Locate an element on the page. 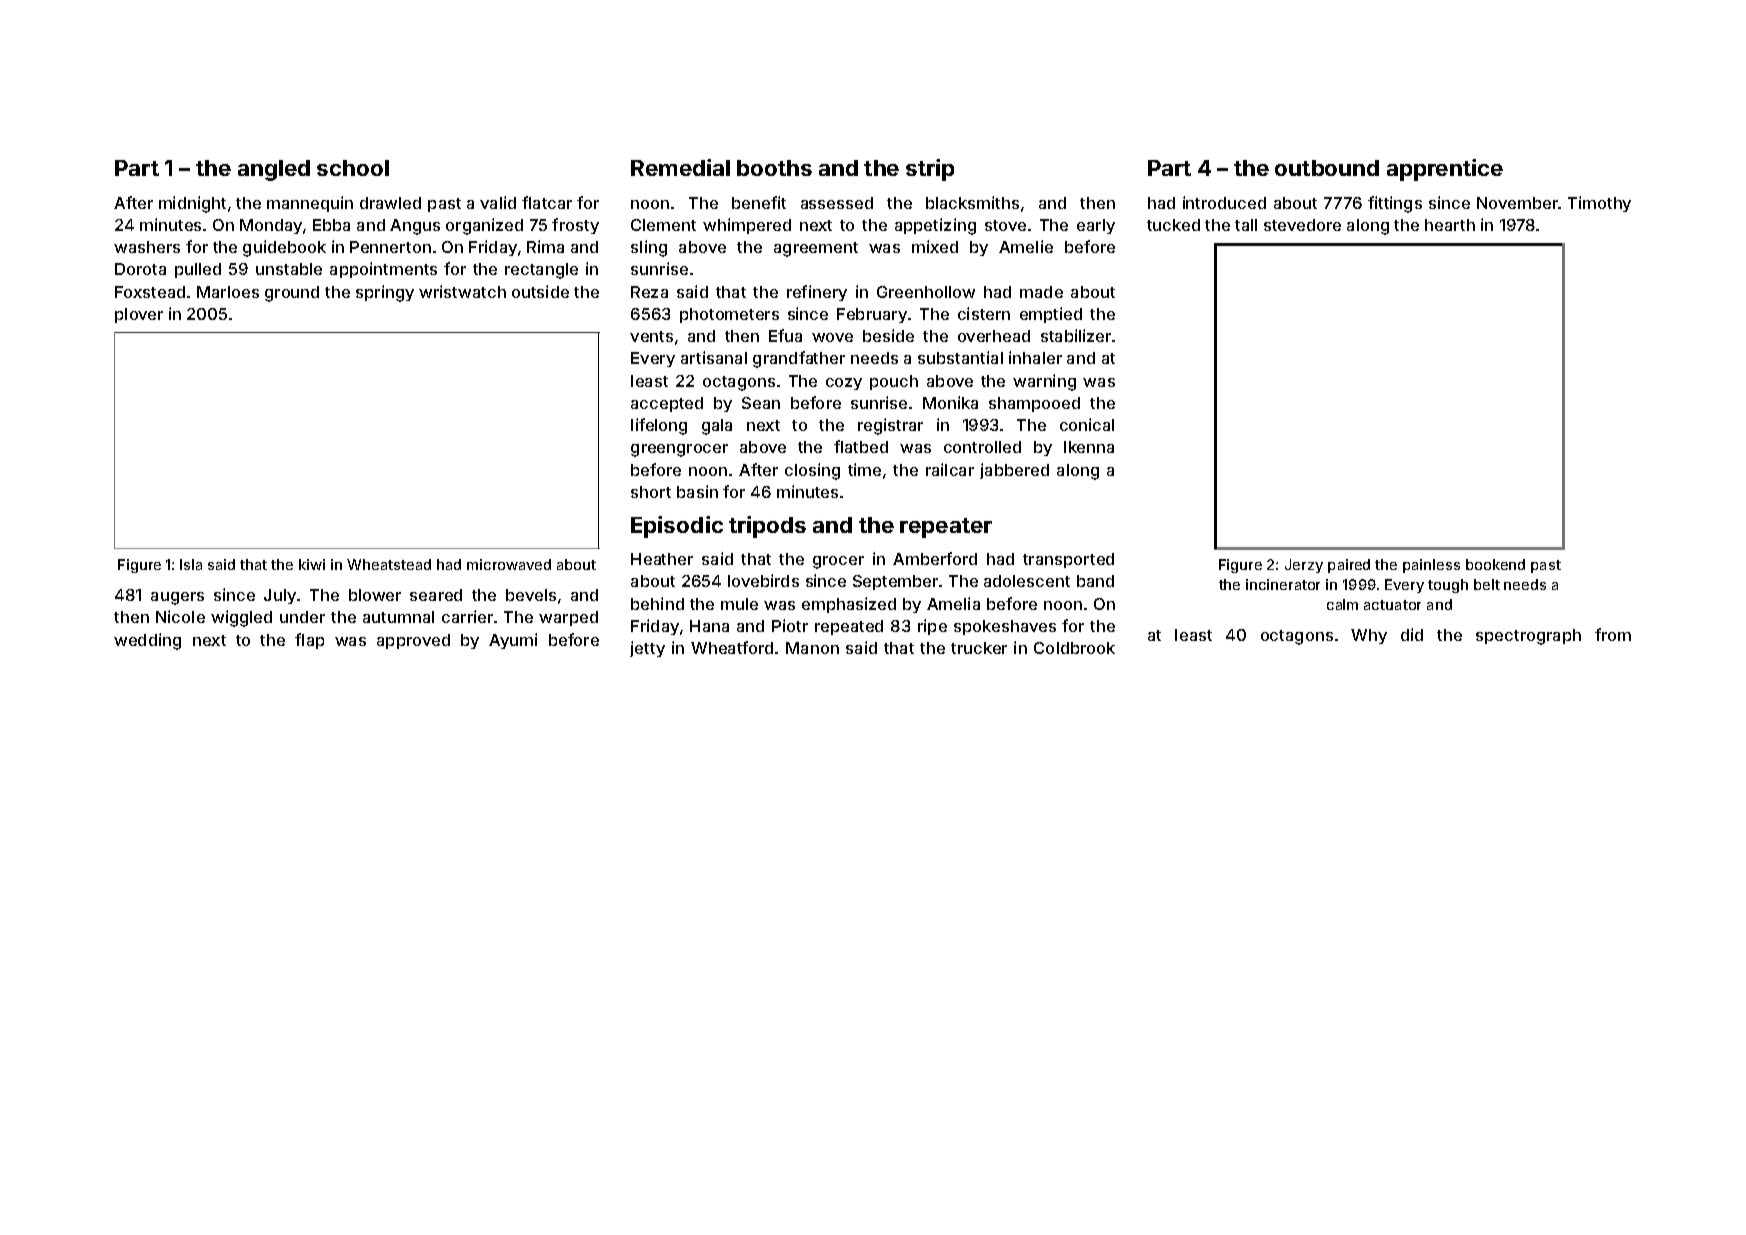  accepted is located at coordinates (667, 404).
